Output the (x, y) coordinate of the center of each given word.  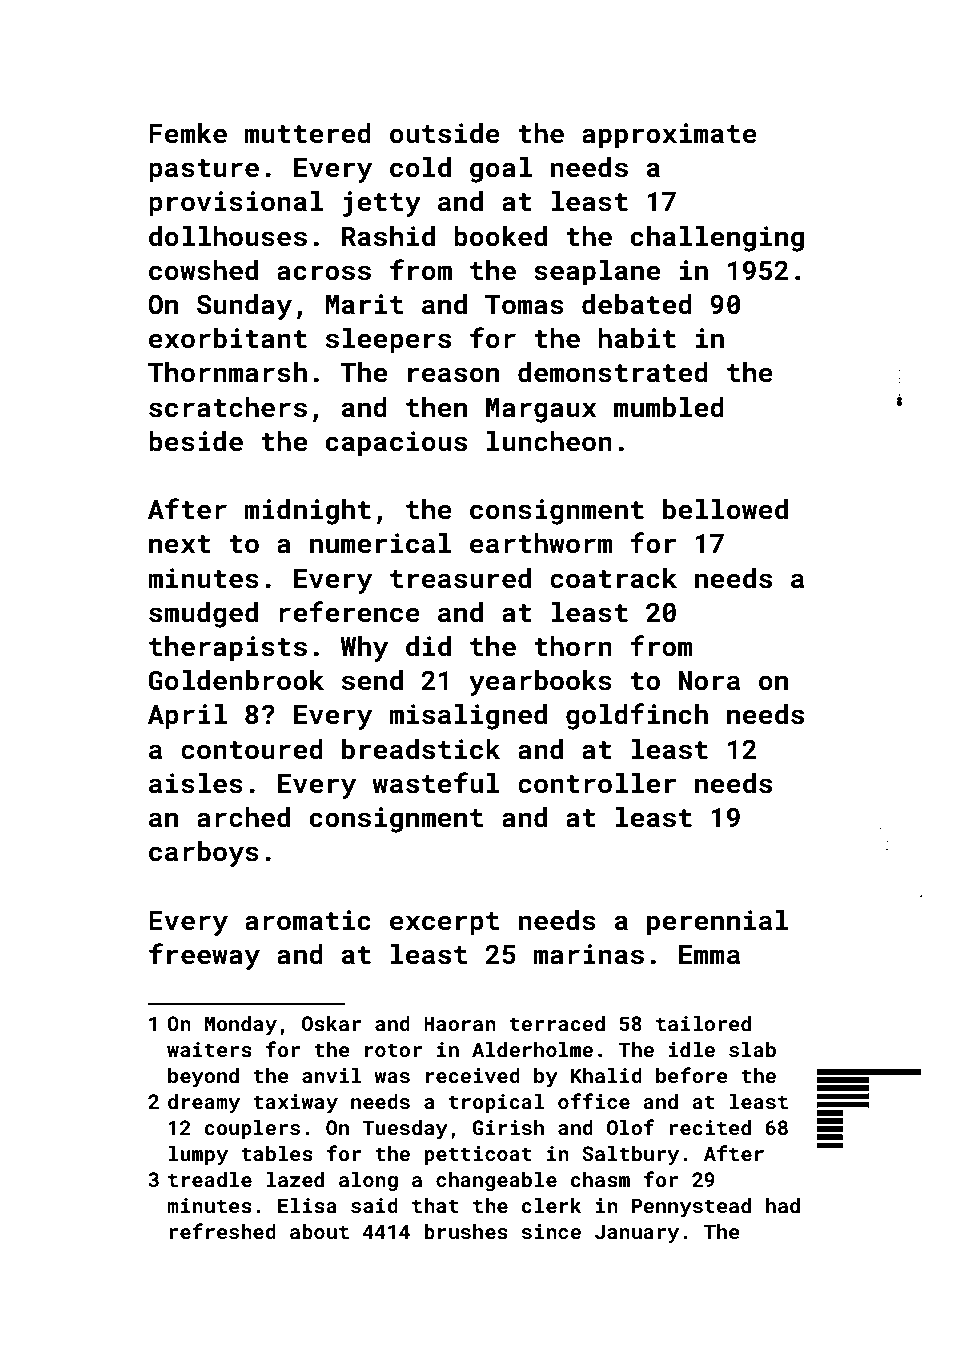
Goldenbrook (236, 680)
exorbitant (228, 338)
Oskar (331, 1023)
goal (501, 170)
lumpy (198, 1155)
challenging (717, 239)
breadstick (421, 749)
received (473, 1075)
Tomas (524, 305)
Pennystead (691, 1207)
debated (637, 304)
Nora (709, 681)
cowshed (203, 270)
